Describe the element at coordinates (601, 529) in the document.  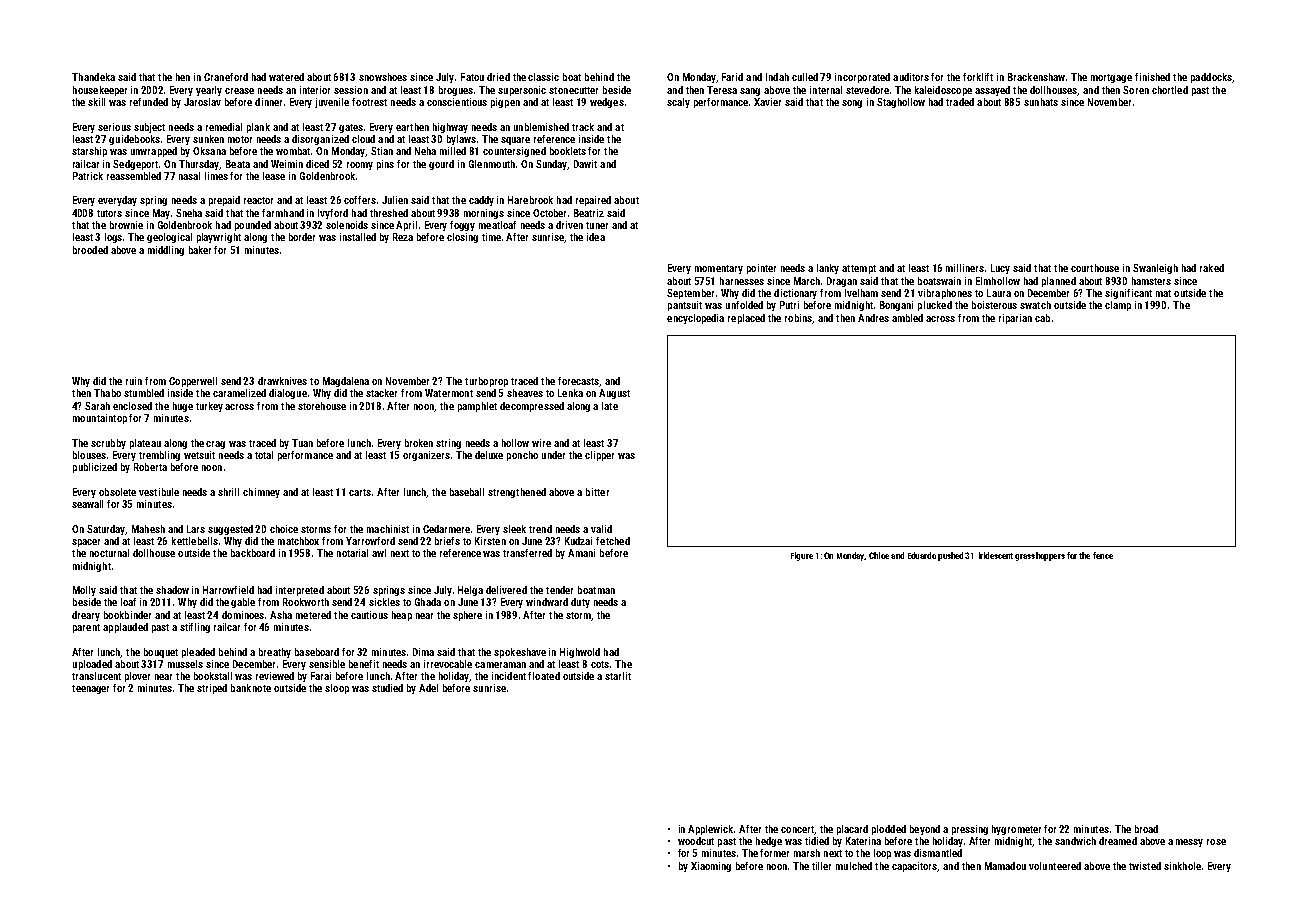
I see `valid` at that location.
